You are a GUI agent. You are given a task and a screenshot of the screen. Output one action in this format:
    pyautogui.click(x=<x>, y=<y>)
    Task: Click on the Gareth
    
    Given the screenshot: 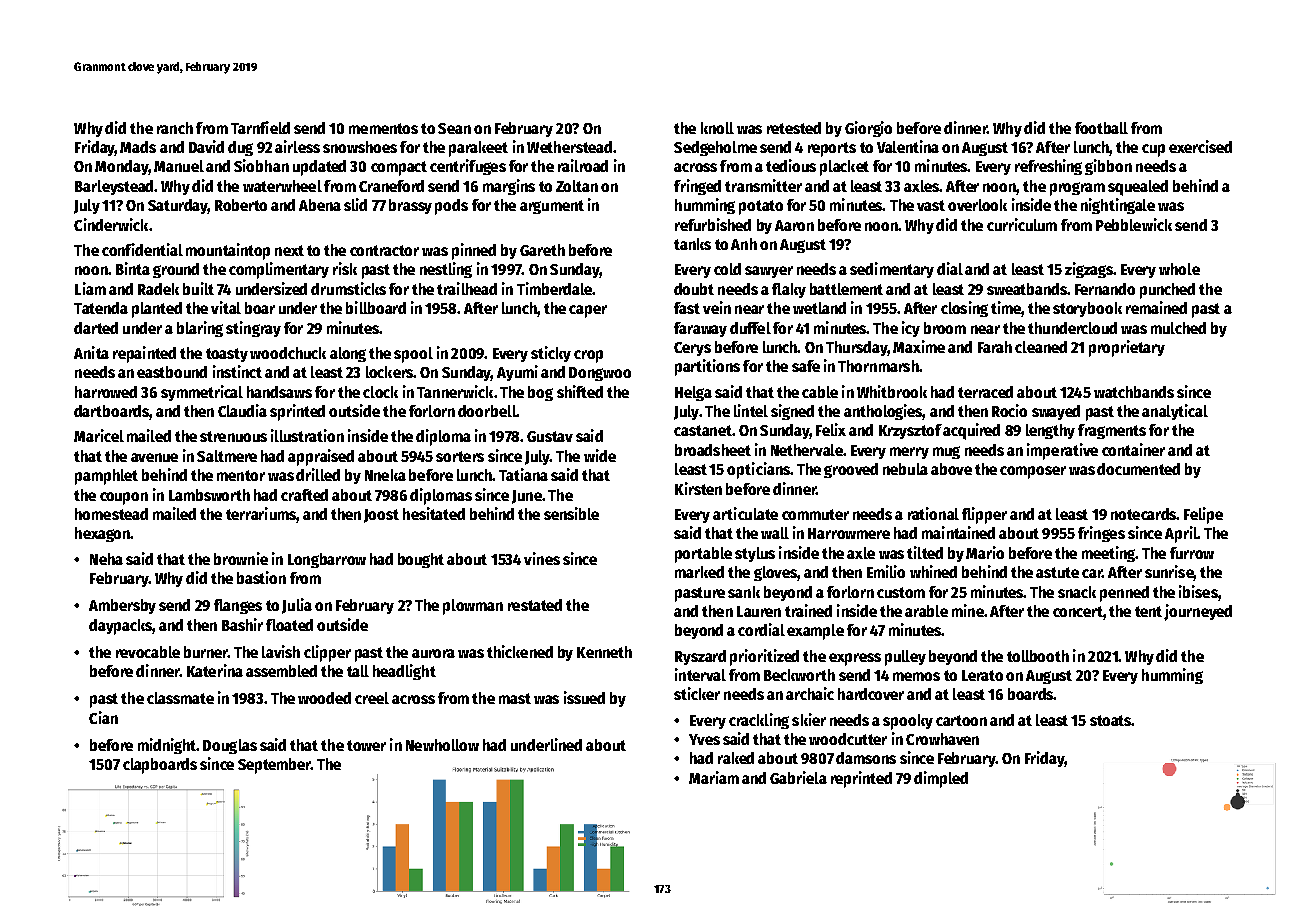 What is the action you would take?
    pyautogui.click(x=542, y=250)
